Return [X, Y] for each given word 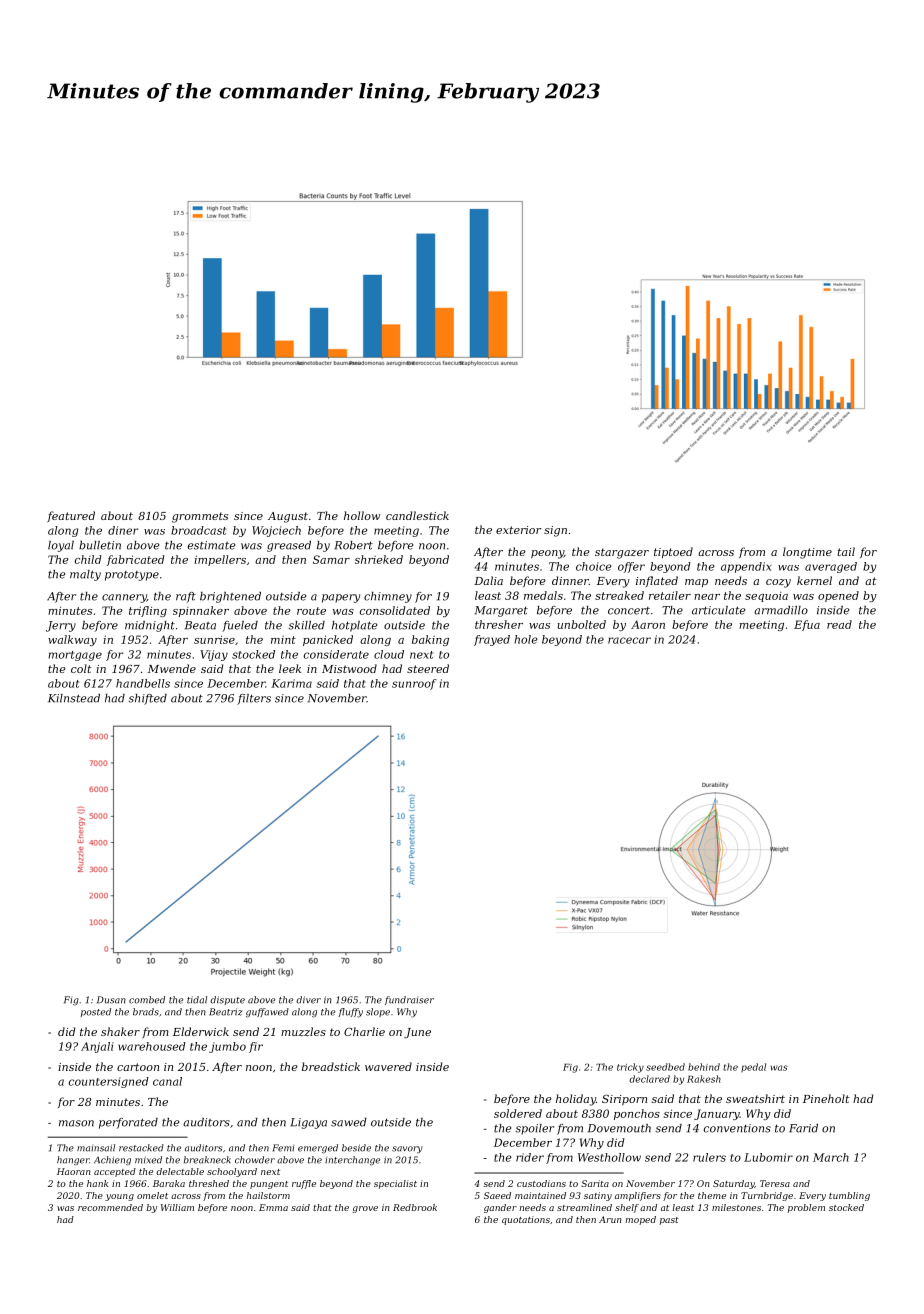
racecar [629, 640]
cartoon [138, 1067]
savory [407, 1149]
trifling [148, 611]
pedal [753, 1067]
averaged [831, 567]
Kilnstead [74, 698]
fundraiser [409, 1000]
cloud [389, 654]
